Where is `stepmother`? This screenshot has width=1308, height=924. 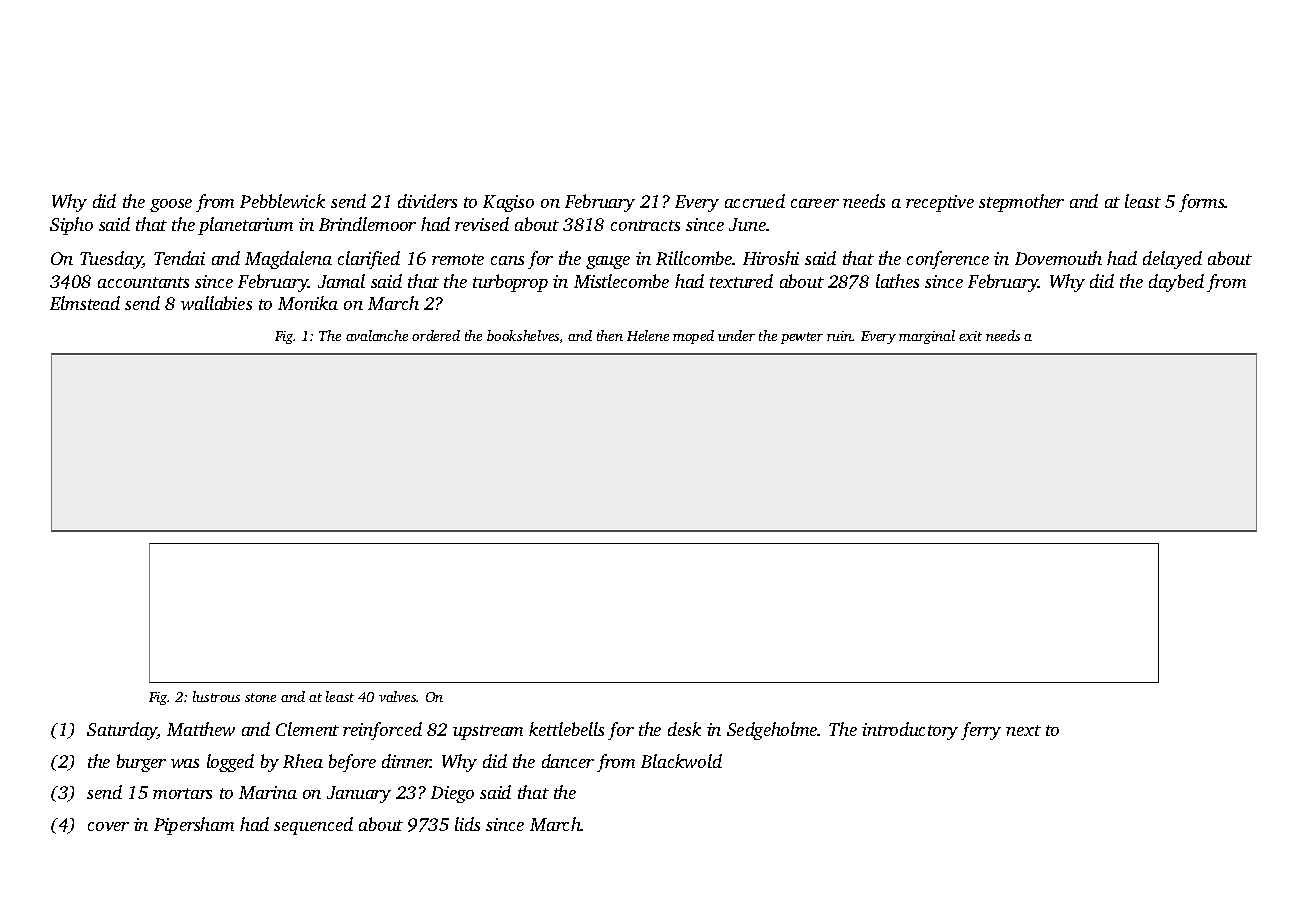 stepmother is located at coordinates (1021, 203).
